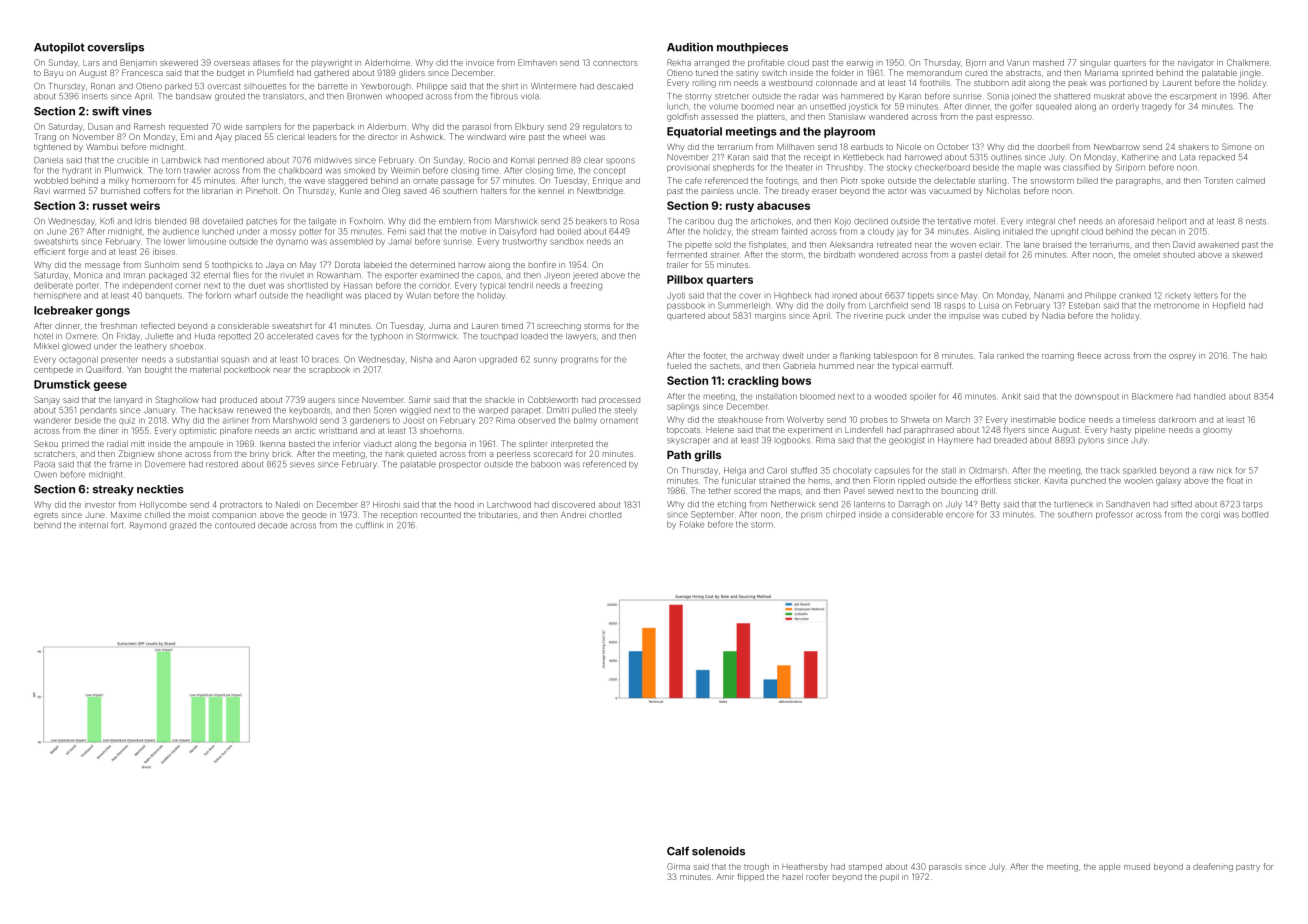 This document has width=1308, height=924. What do you see at coordinates (734, 167) in the document?
I see `shepherds` at bounding box center [734, 167].
